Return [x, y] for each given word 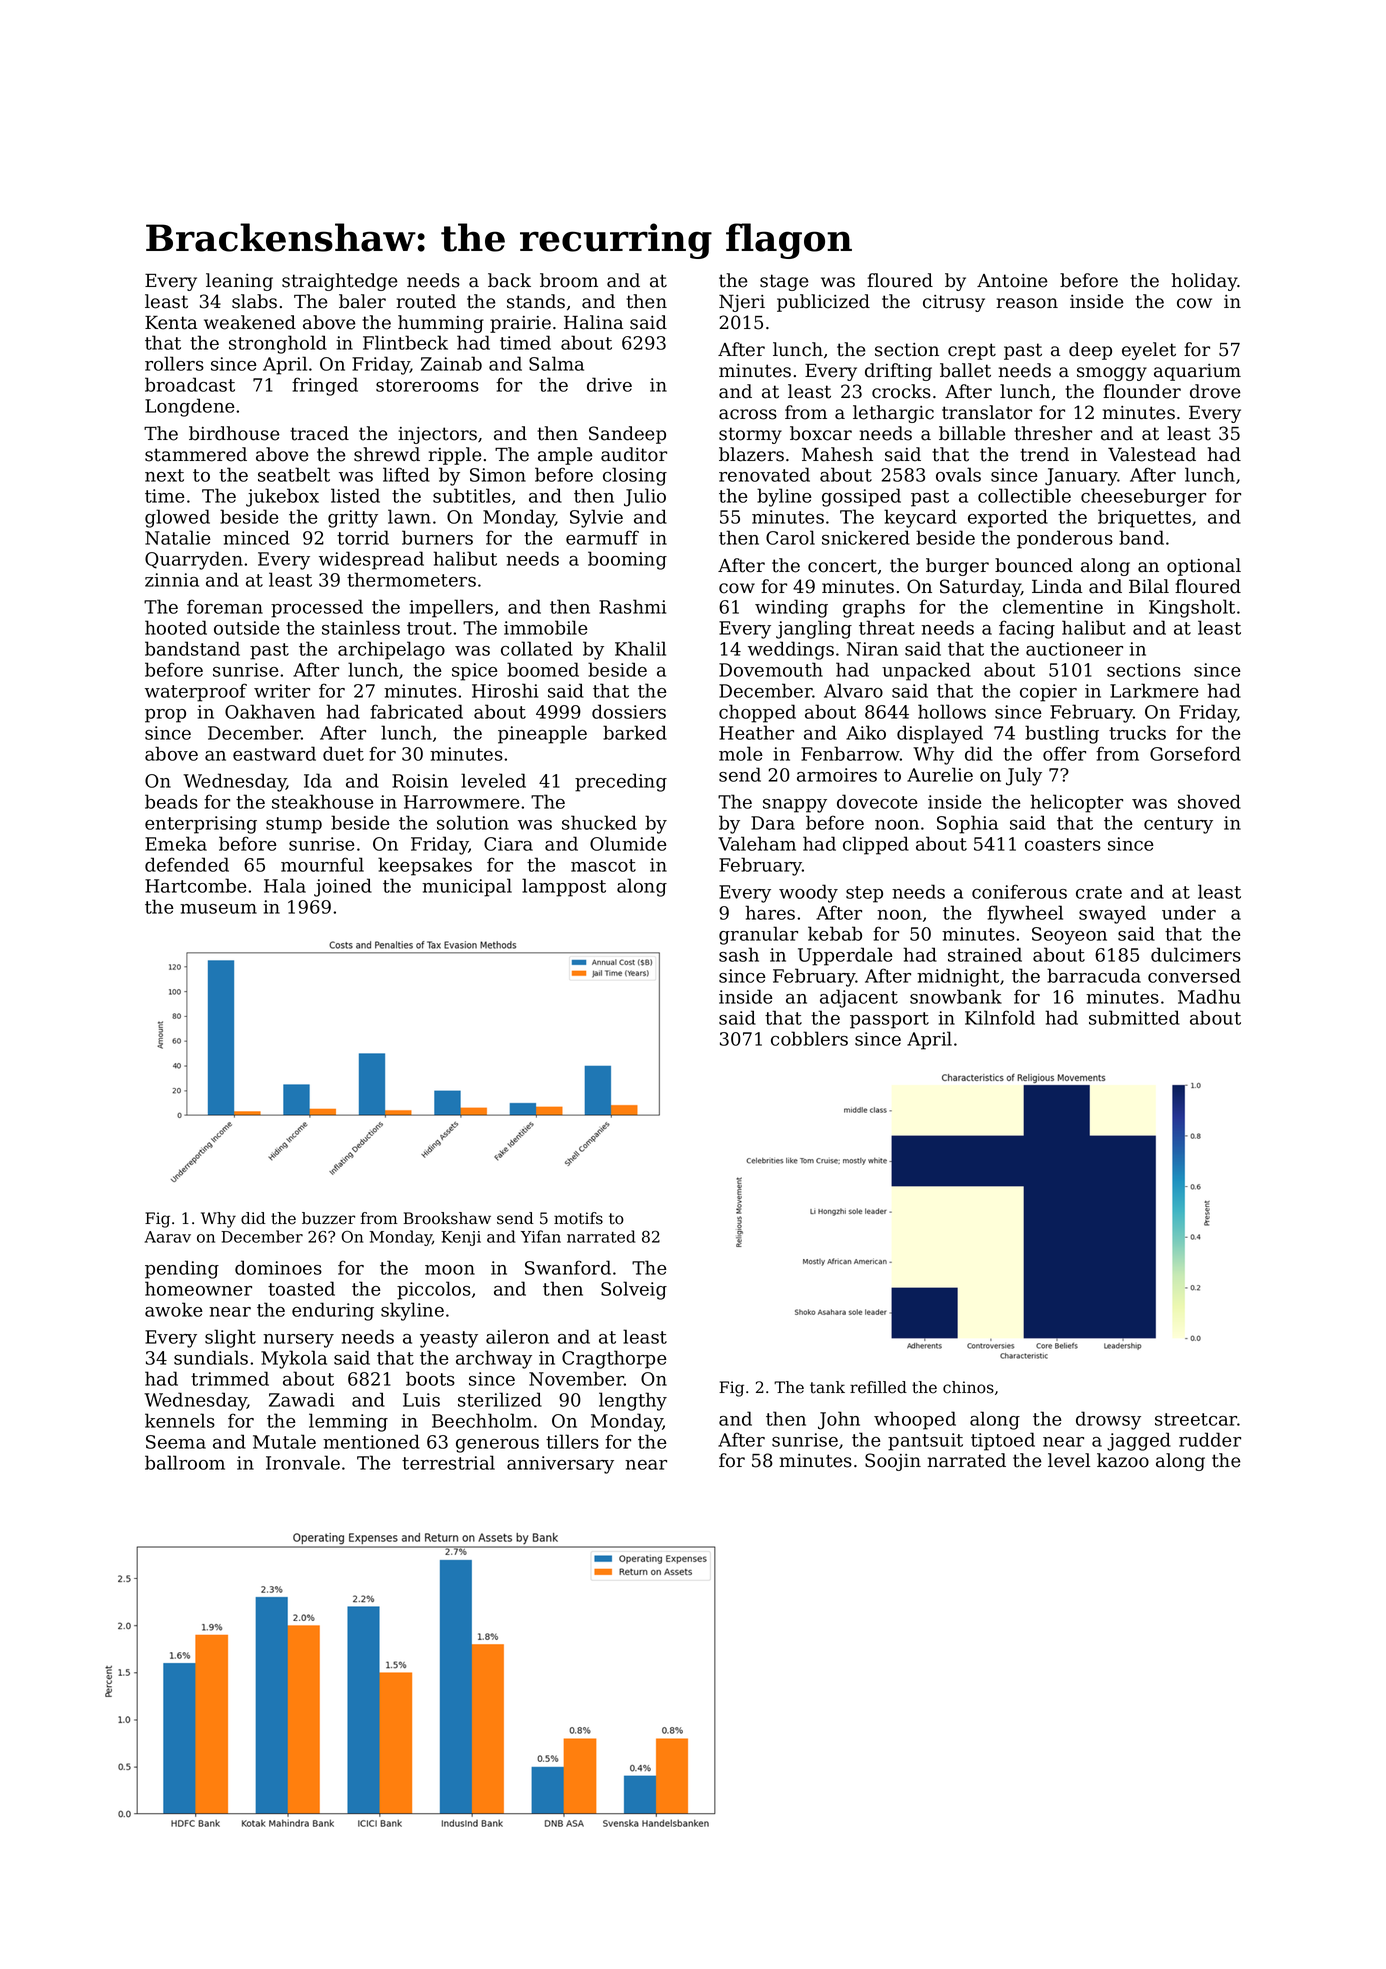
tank [827, 1387]
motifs [578, 1218]
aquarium [1197, 372]
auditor [634, 454]
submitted [1134, 1017]
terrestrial [448, 1462]
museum [218, 909]
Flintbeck [405, 342]
